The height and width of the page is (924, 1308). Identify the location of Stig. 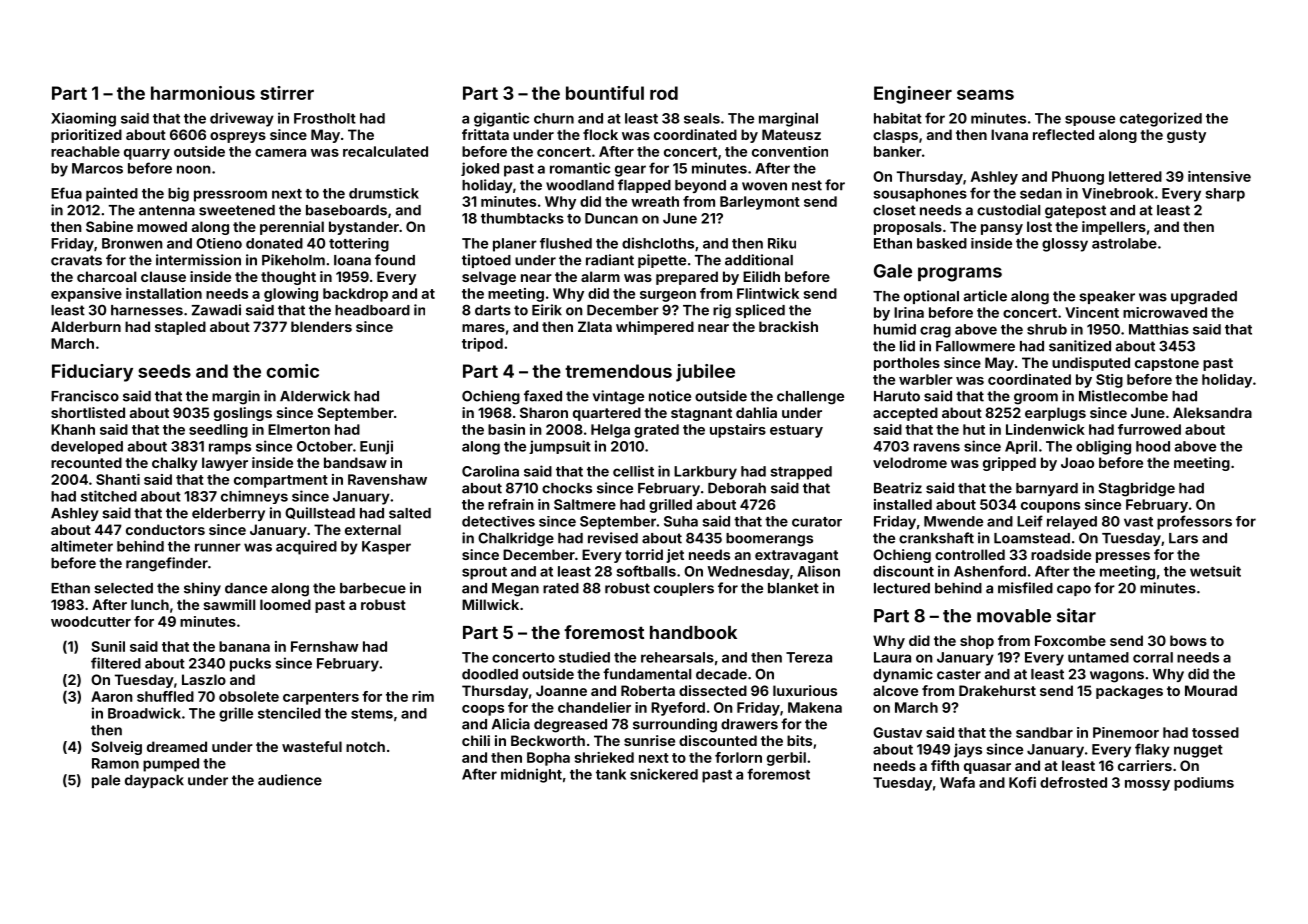
(1109, 381).
